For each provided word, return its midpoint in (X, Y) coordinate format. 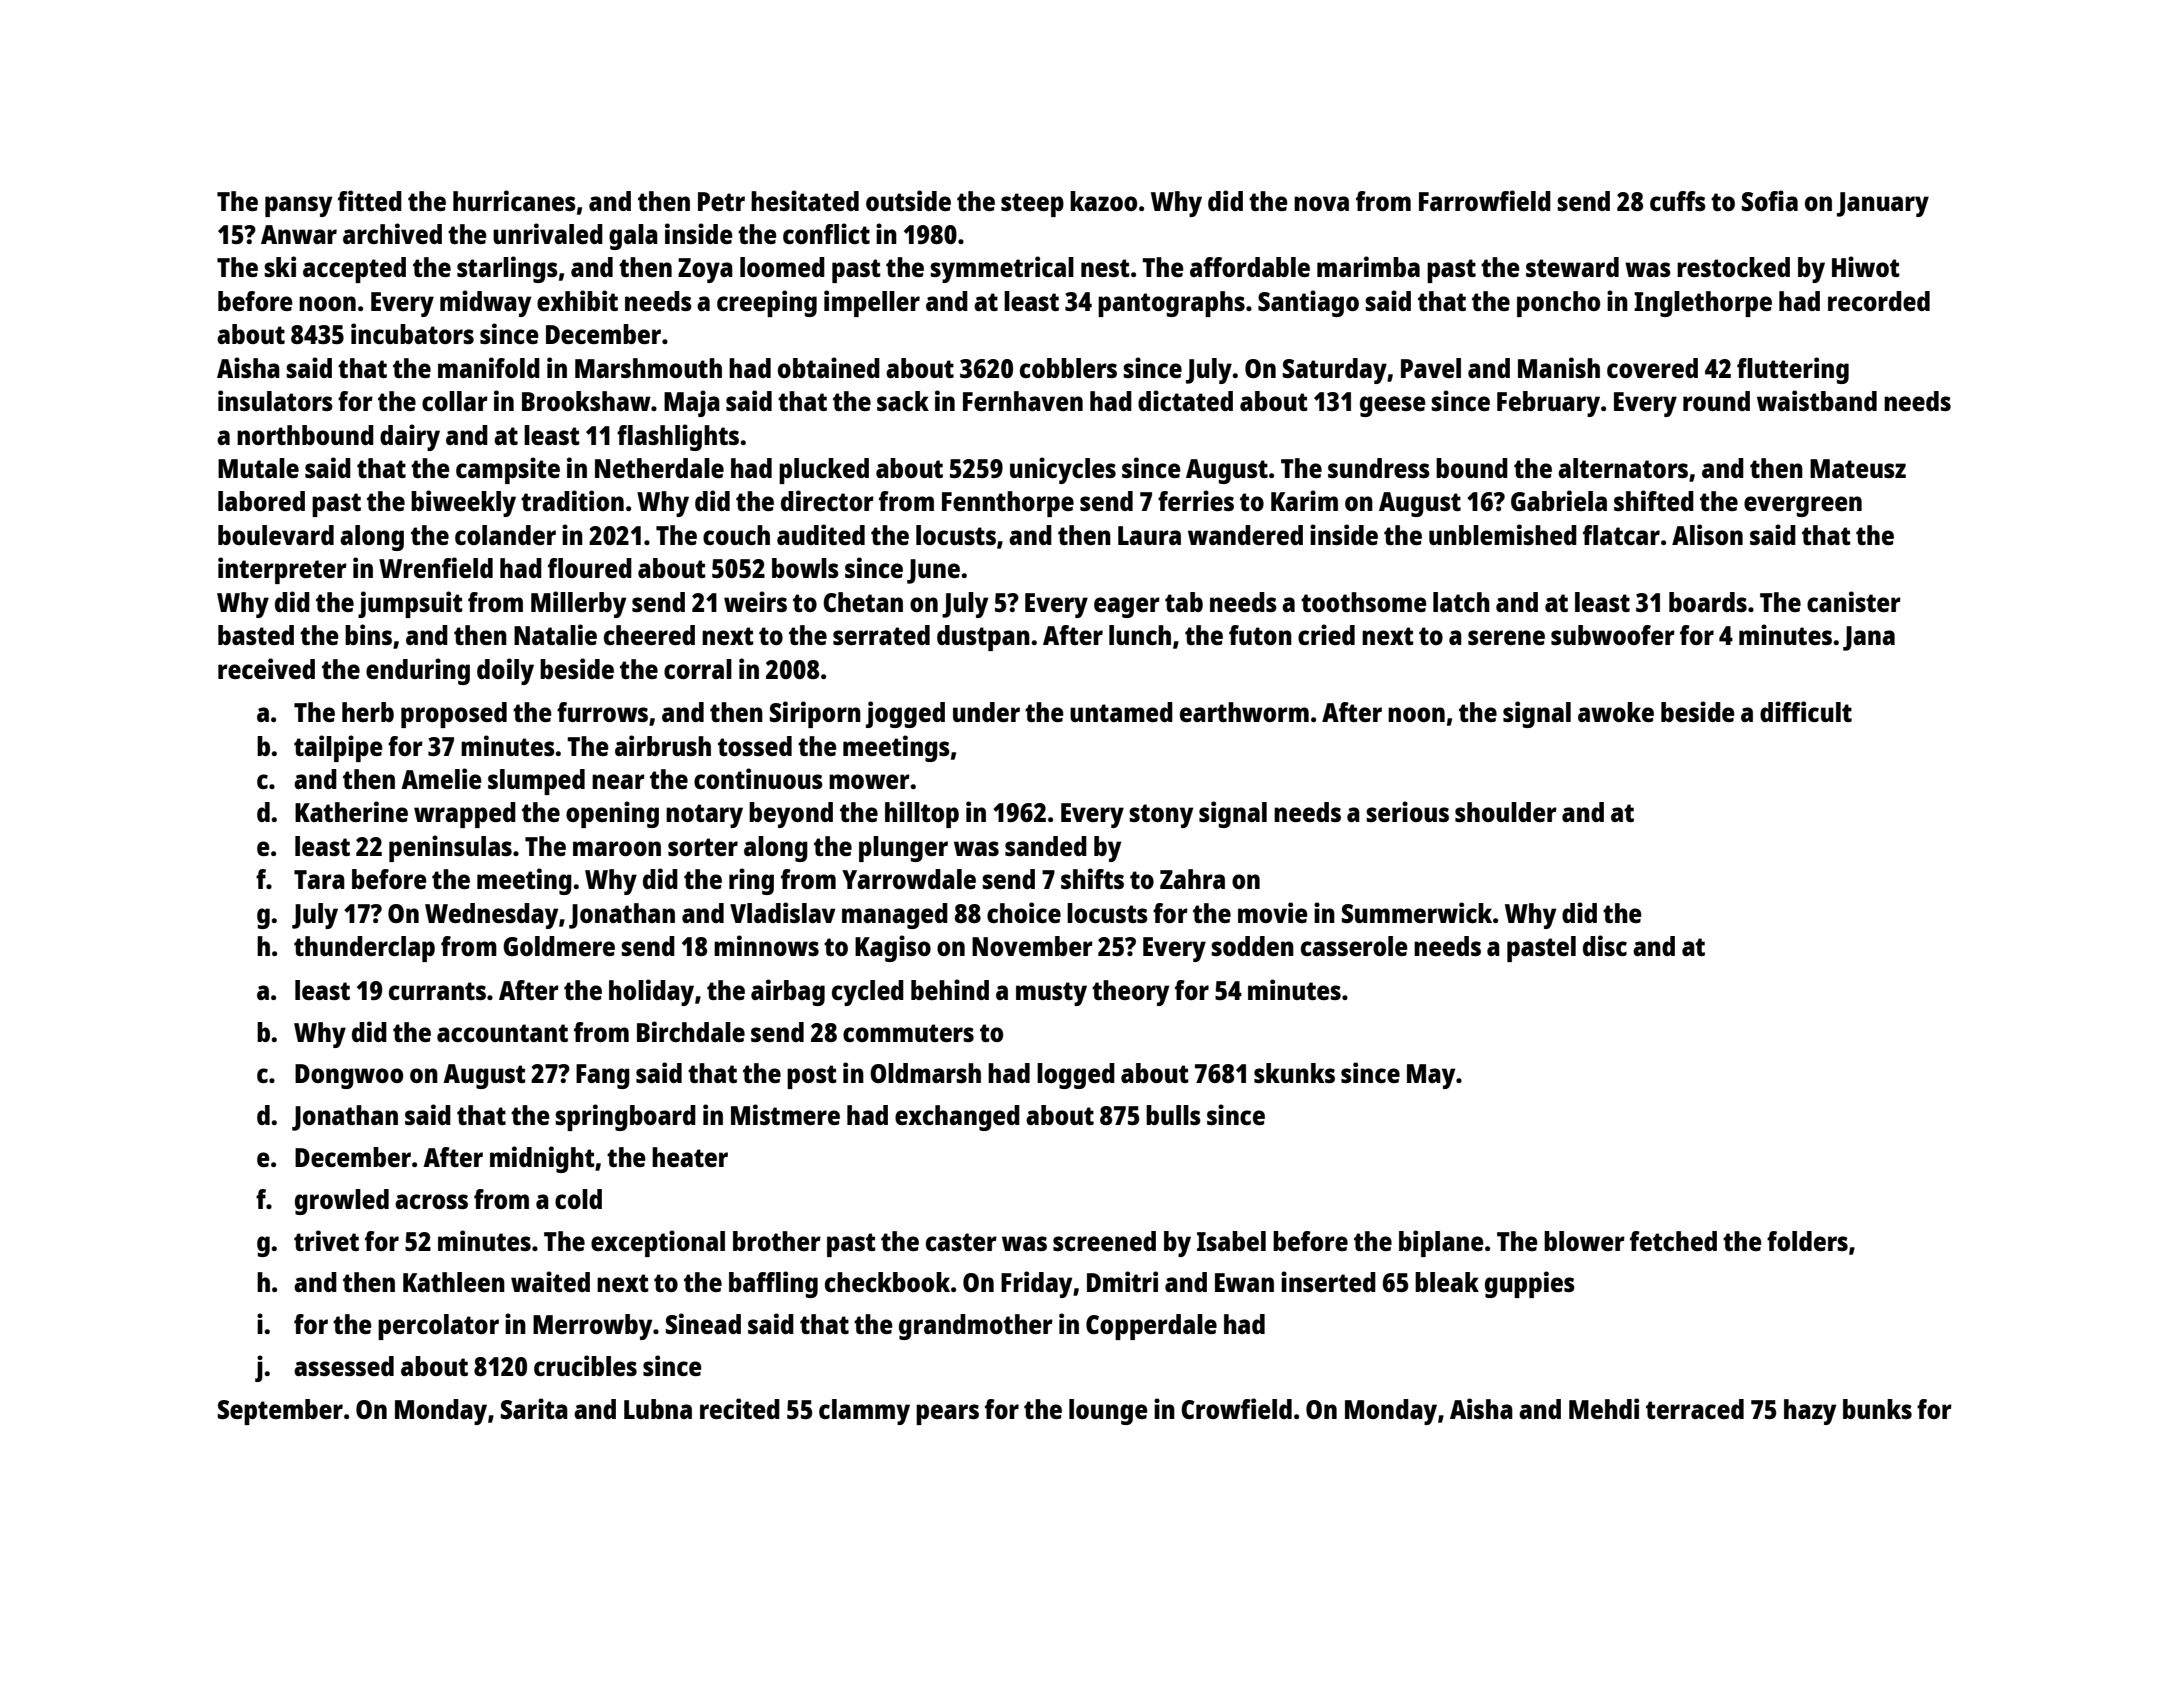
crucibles (585, 1365)
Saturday (1335, 371)
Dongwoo (349, 1076)
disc (1605, 945)
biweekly (463, 503)
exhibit (577, 300)
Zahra (1192, 879)
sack (903, 401)
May (1431, 1076)
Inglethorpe (1703, 304)
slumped (536, 782)
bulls (1173, 1115)
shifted (1654, 500)
